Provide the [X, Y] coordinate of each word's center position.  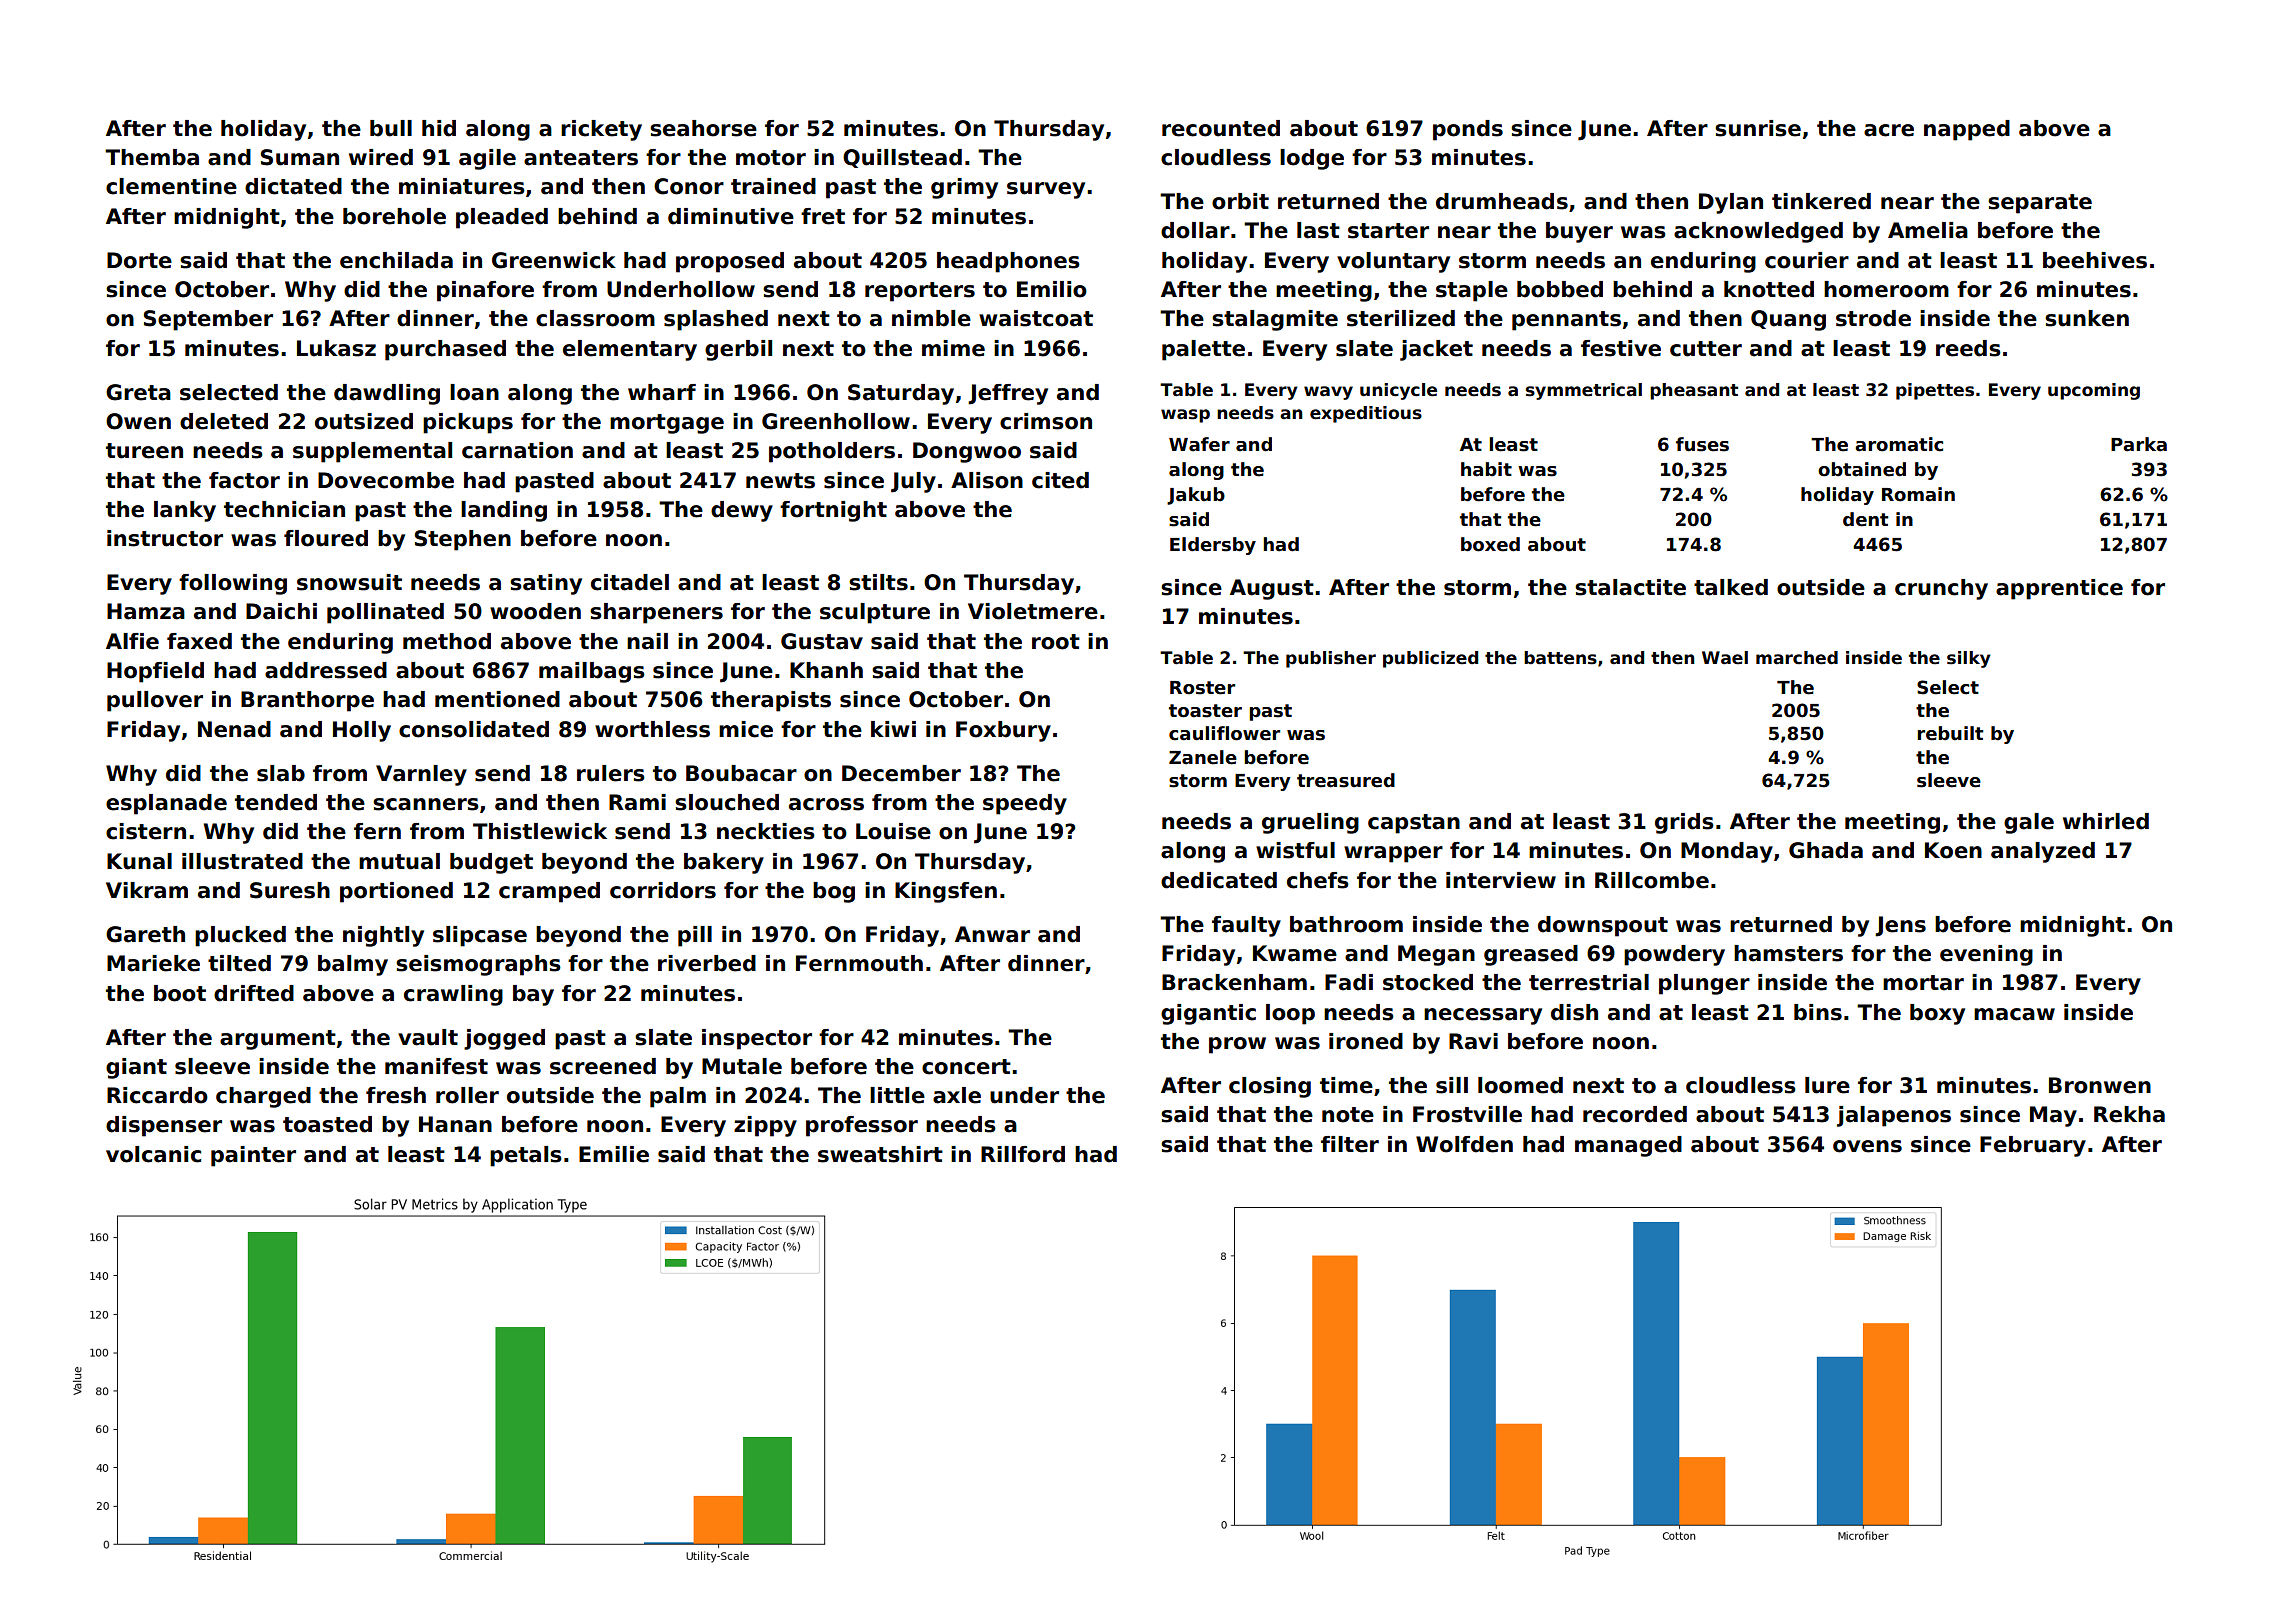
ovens [1867, 1146]
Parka [2139, 444]
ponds [1468, 130]
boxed [1490, 544]
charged [263, 1097]
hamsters [1788, 953]
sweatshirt [880, 1154]
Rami [637, 802]
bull [391, 128]
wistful [1295, 850]
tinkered [1821, 201]
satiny [546, 584]
